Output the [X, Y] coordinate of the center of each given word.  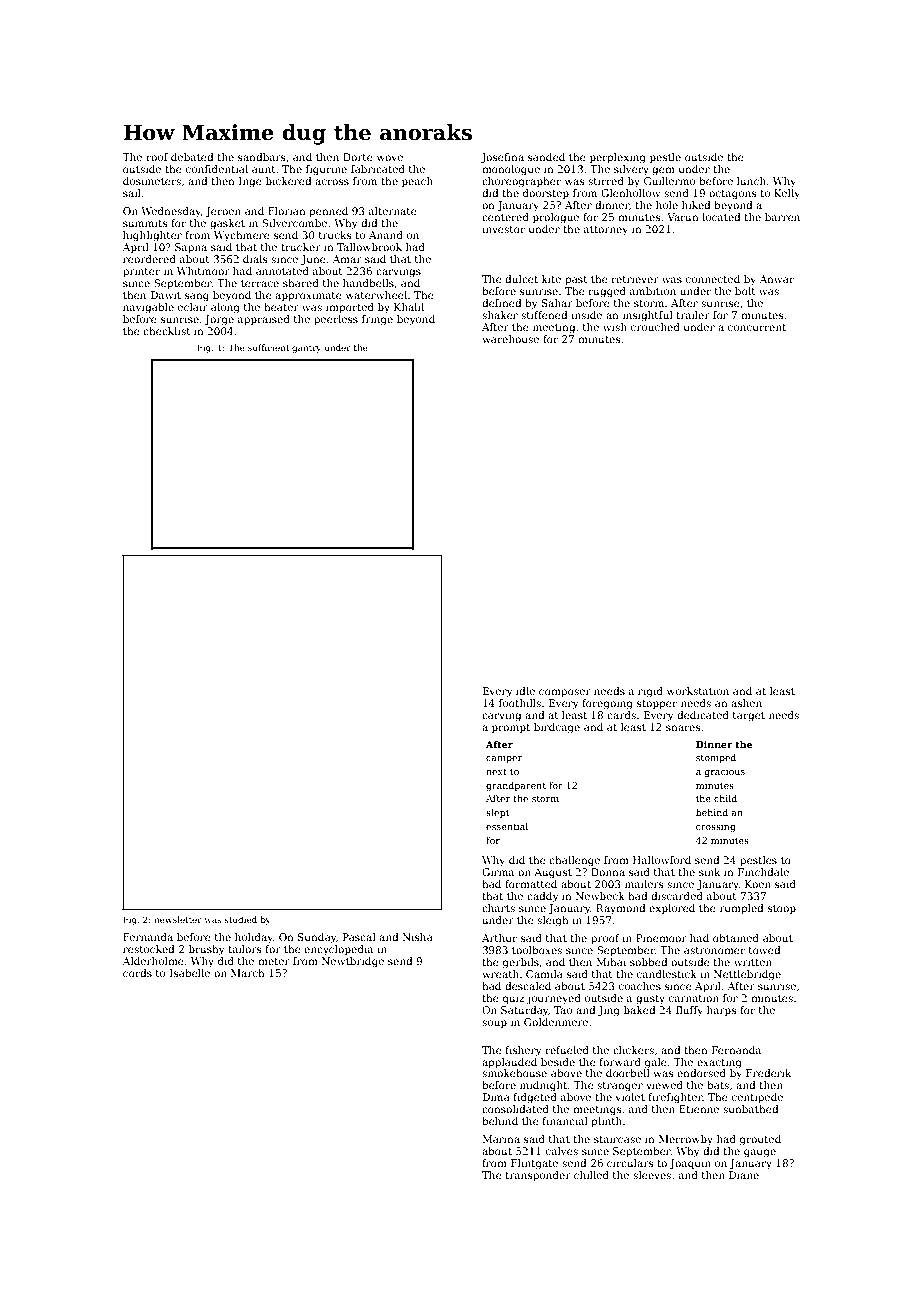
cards [621, 715]
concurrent [757, 327]
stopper [657, 704]
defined [501, 303]
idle [525, 691]
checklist [167, 331]
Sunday [317, 938]
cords [137, 973]
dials [255, 259]
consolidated [515, 1109]
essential [507, 826]
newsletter [178, 919]
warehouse [510, 339]
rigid [650, 692]
